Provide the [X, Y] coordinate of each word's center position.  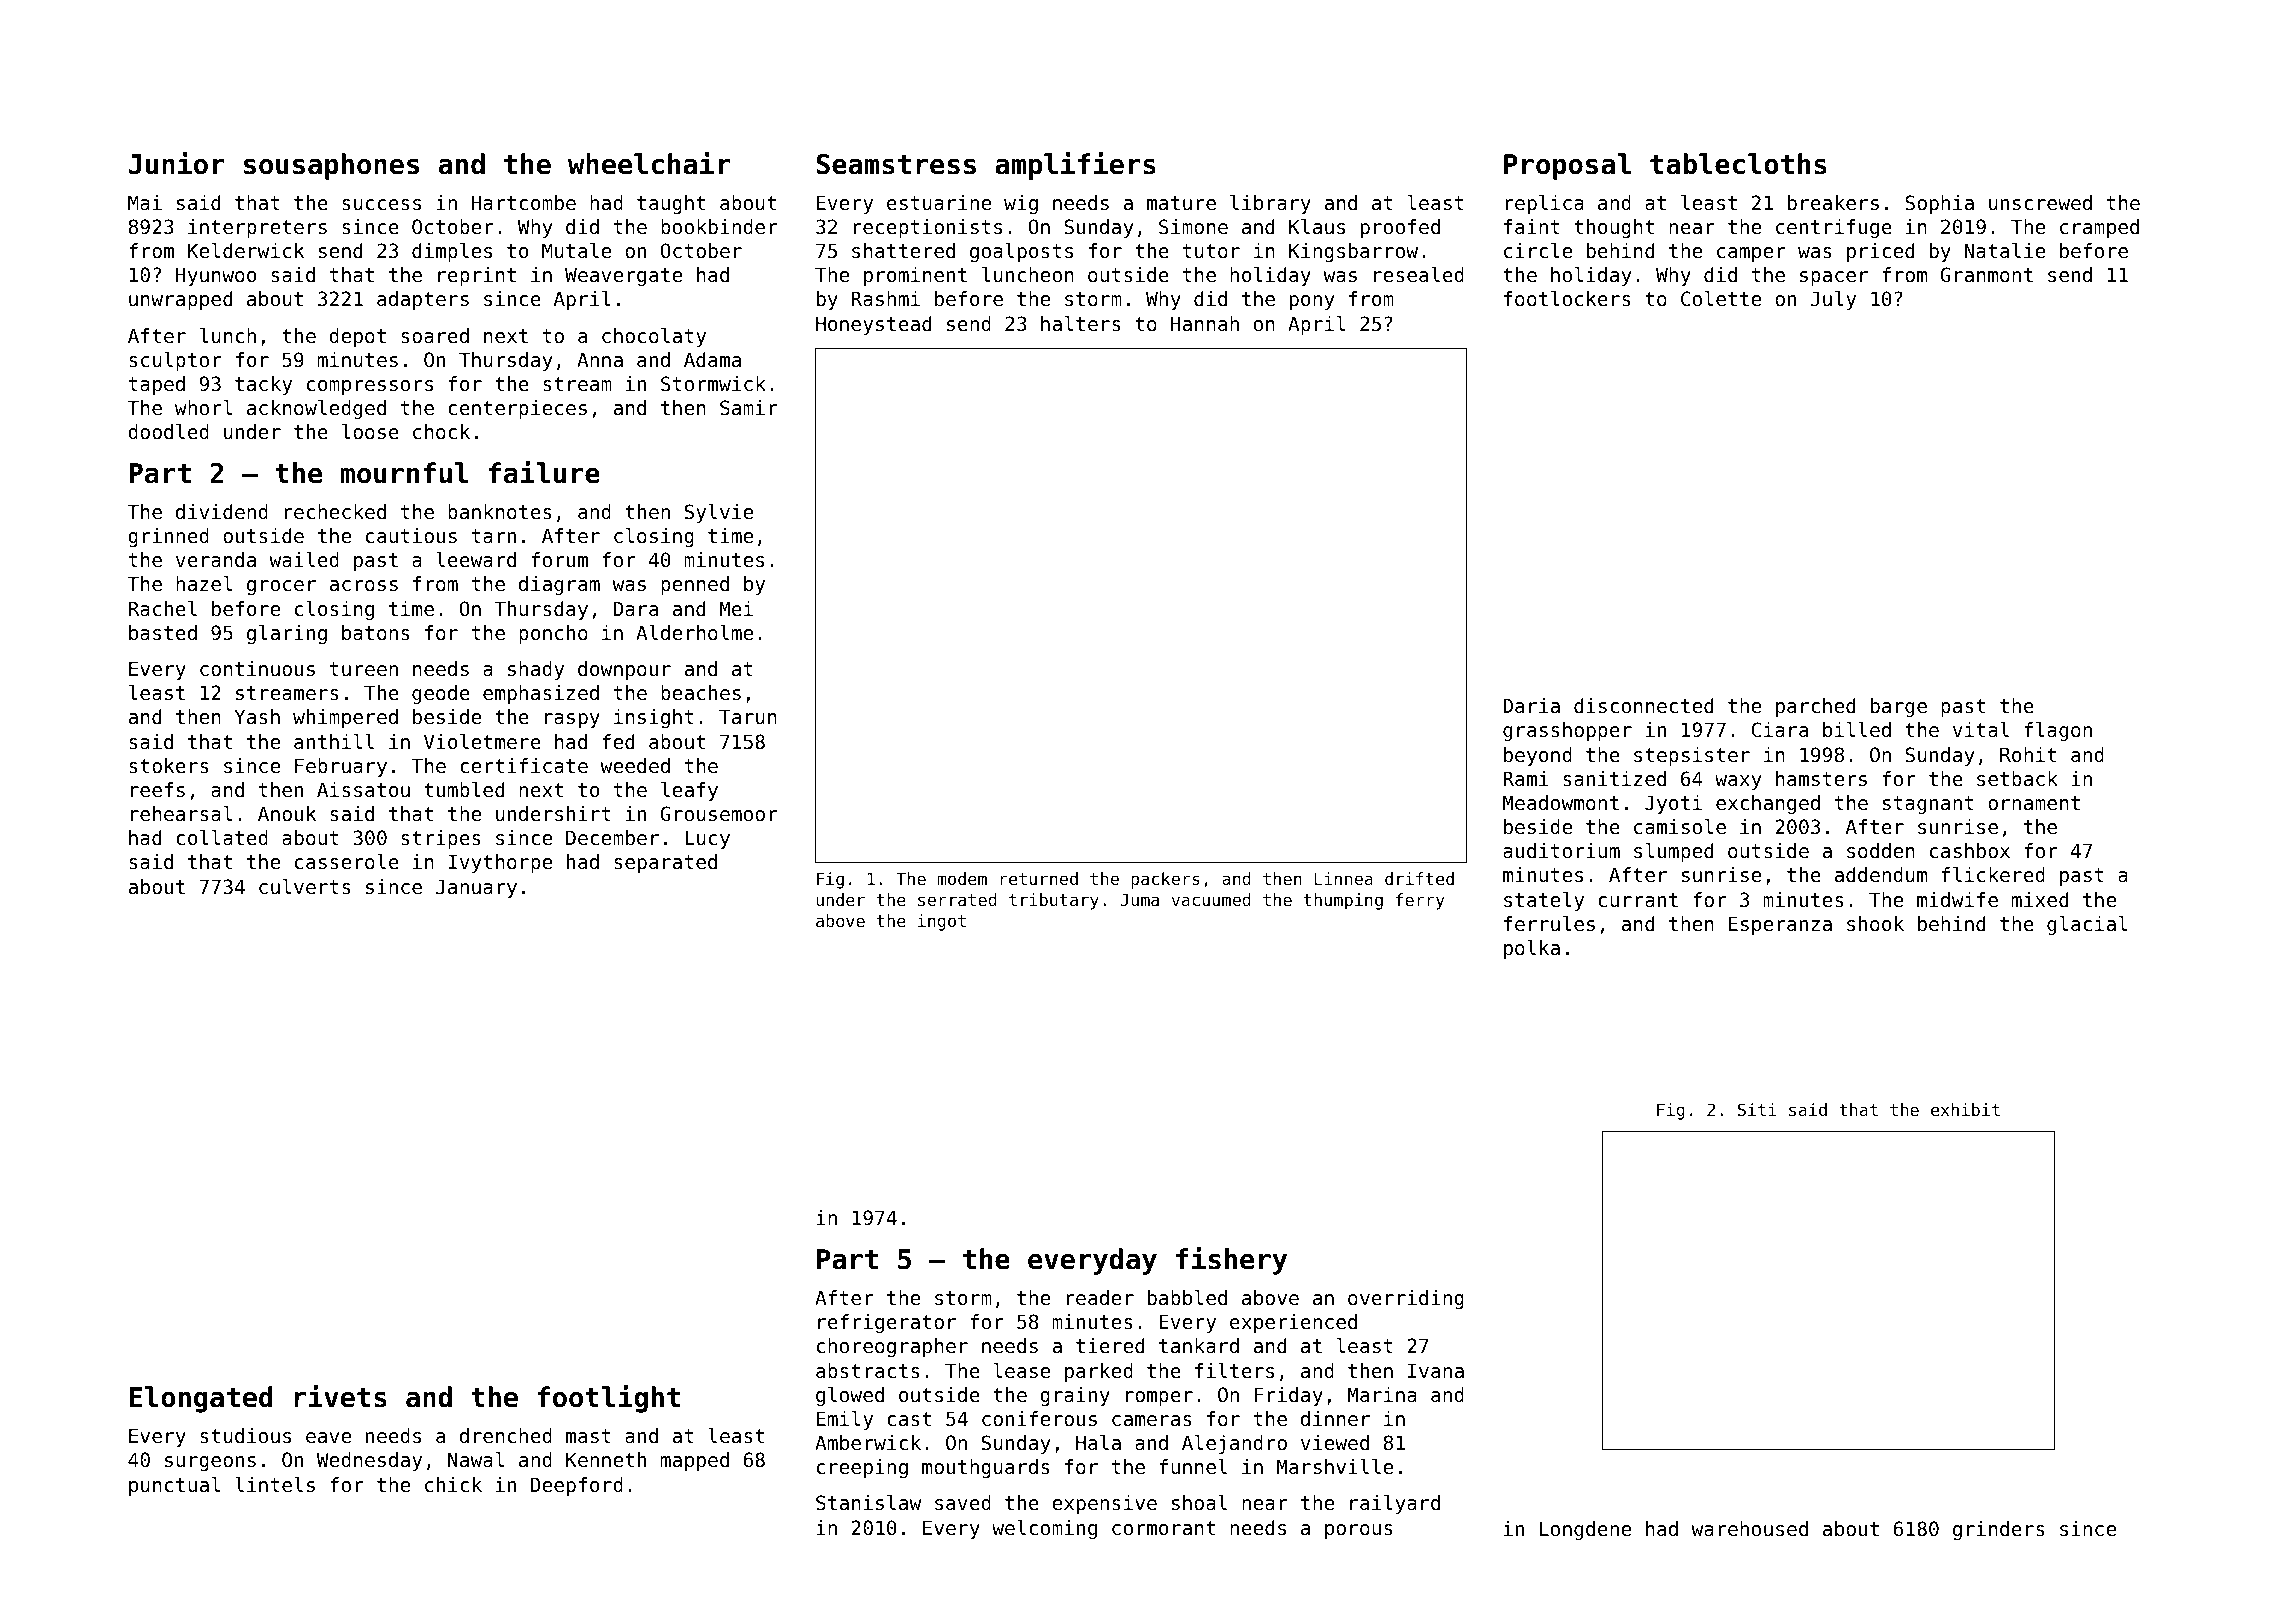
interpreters [257, 228]
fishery [1231, 1261]
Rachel [163, 609]
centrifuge [1834, 228]
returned [1039, 878]
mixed [2040, 900]
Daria [1531, 706]
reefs [158, 790]
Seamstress [896, 164]
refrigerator [887, 1323]
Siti [1757, 1109]
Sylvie [719, 513]
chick [453, 1485]
